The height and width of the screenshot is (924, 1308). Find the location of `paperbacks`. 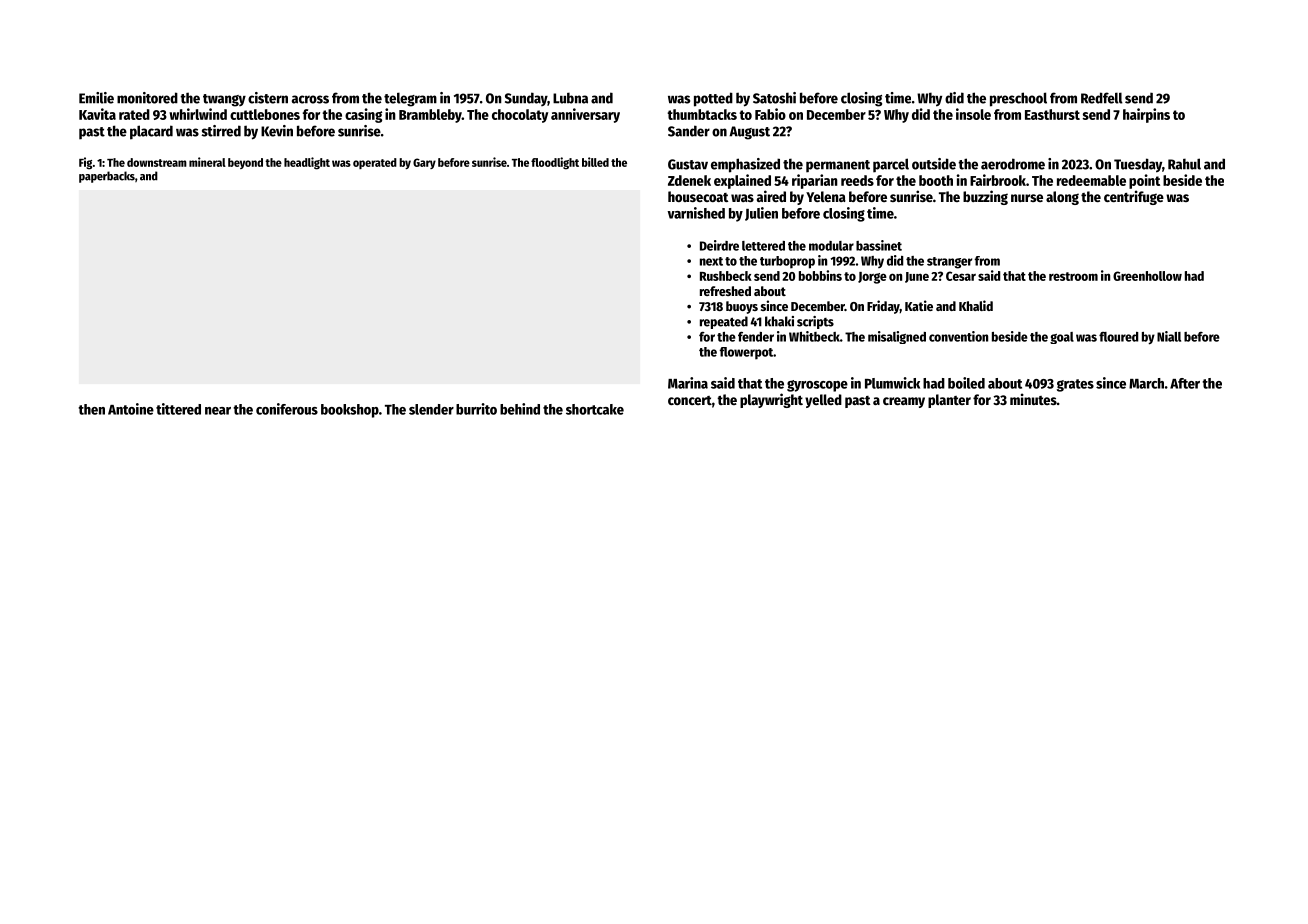

paperbacks is located at coordinates (107, 177).
